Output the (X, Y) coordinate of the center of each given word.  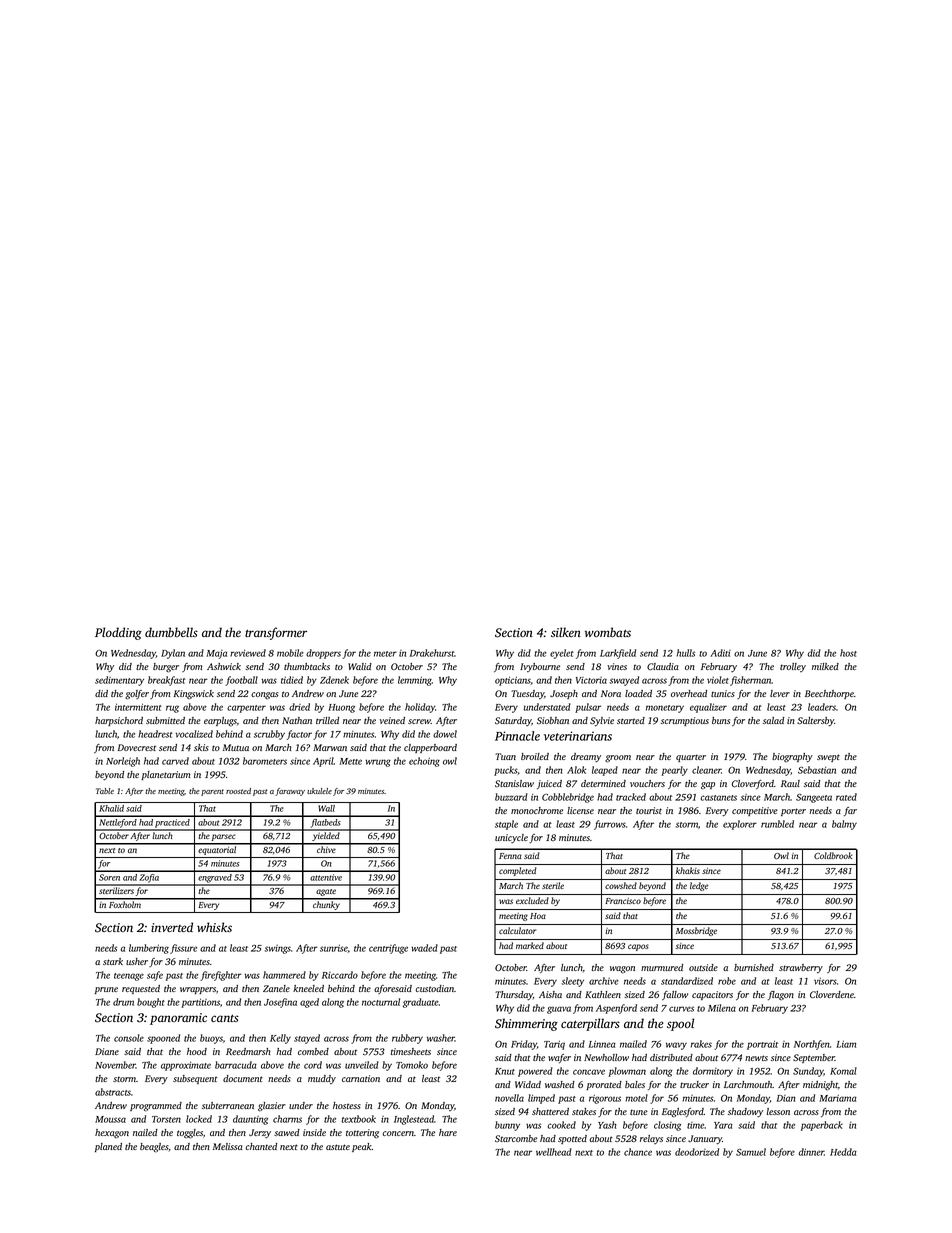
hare (448, 1132)
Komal (843, 1071)
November (115, 1065)
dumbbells (171, 632)
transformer (276, 633)
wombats (608, 632)
